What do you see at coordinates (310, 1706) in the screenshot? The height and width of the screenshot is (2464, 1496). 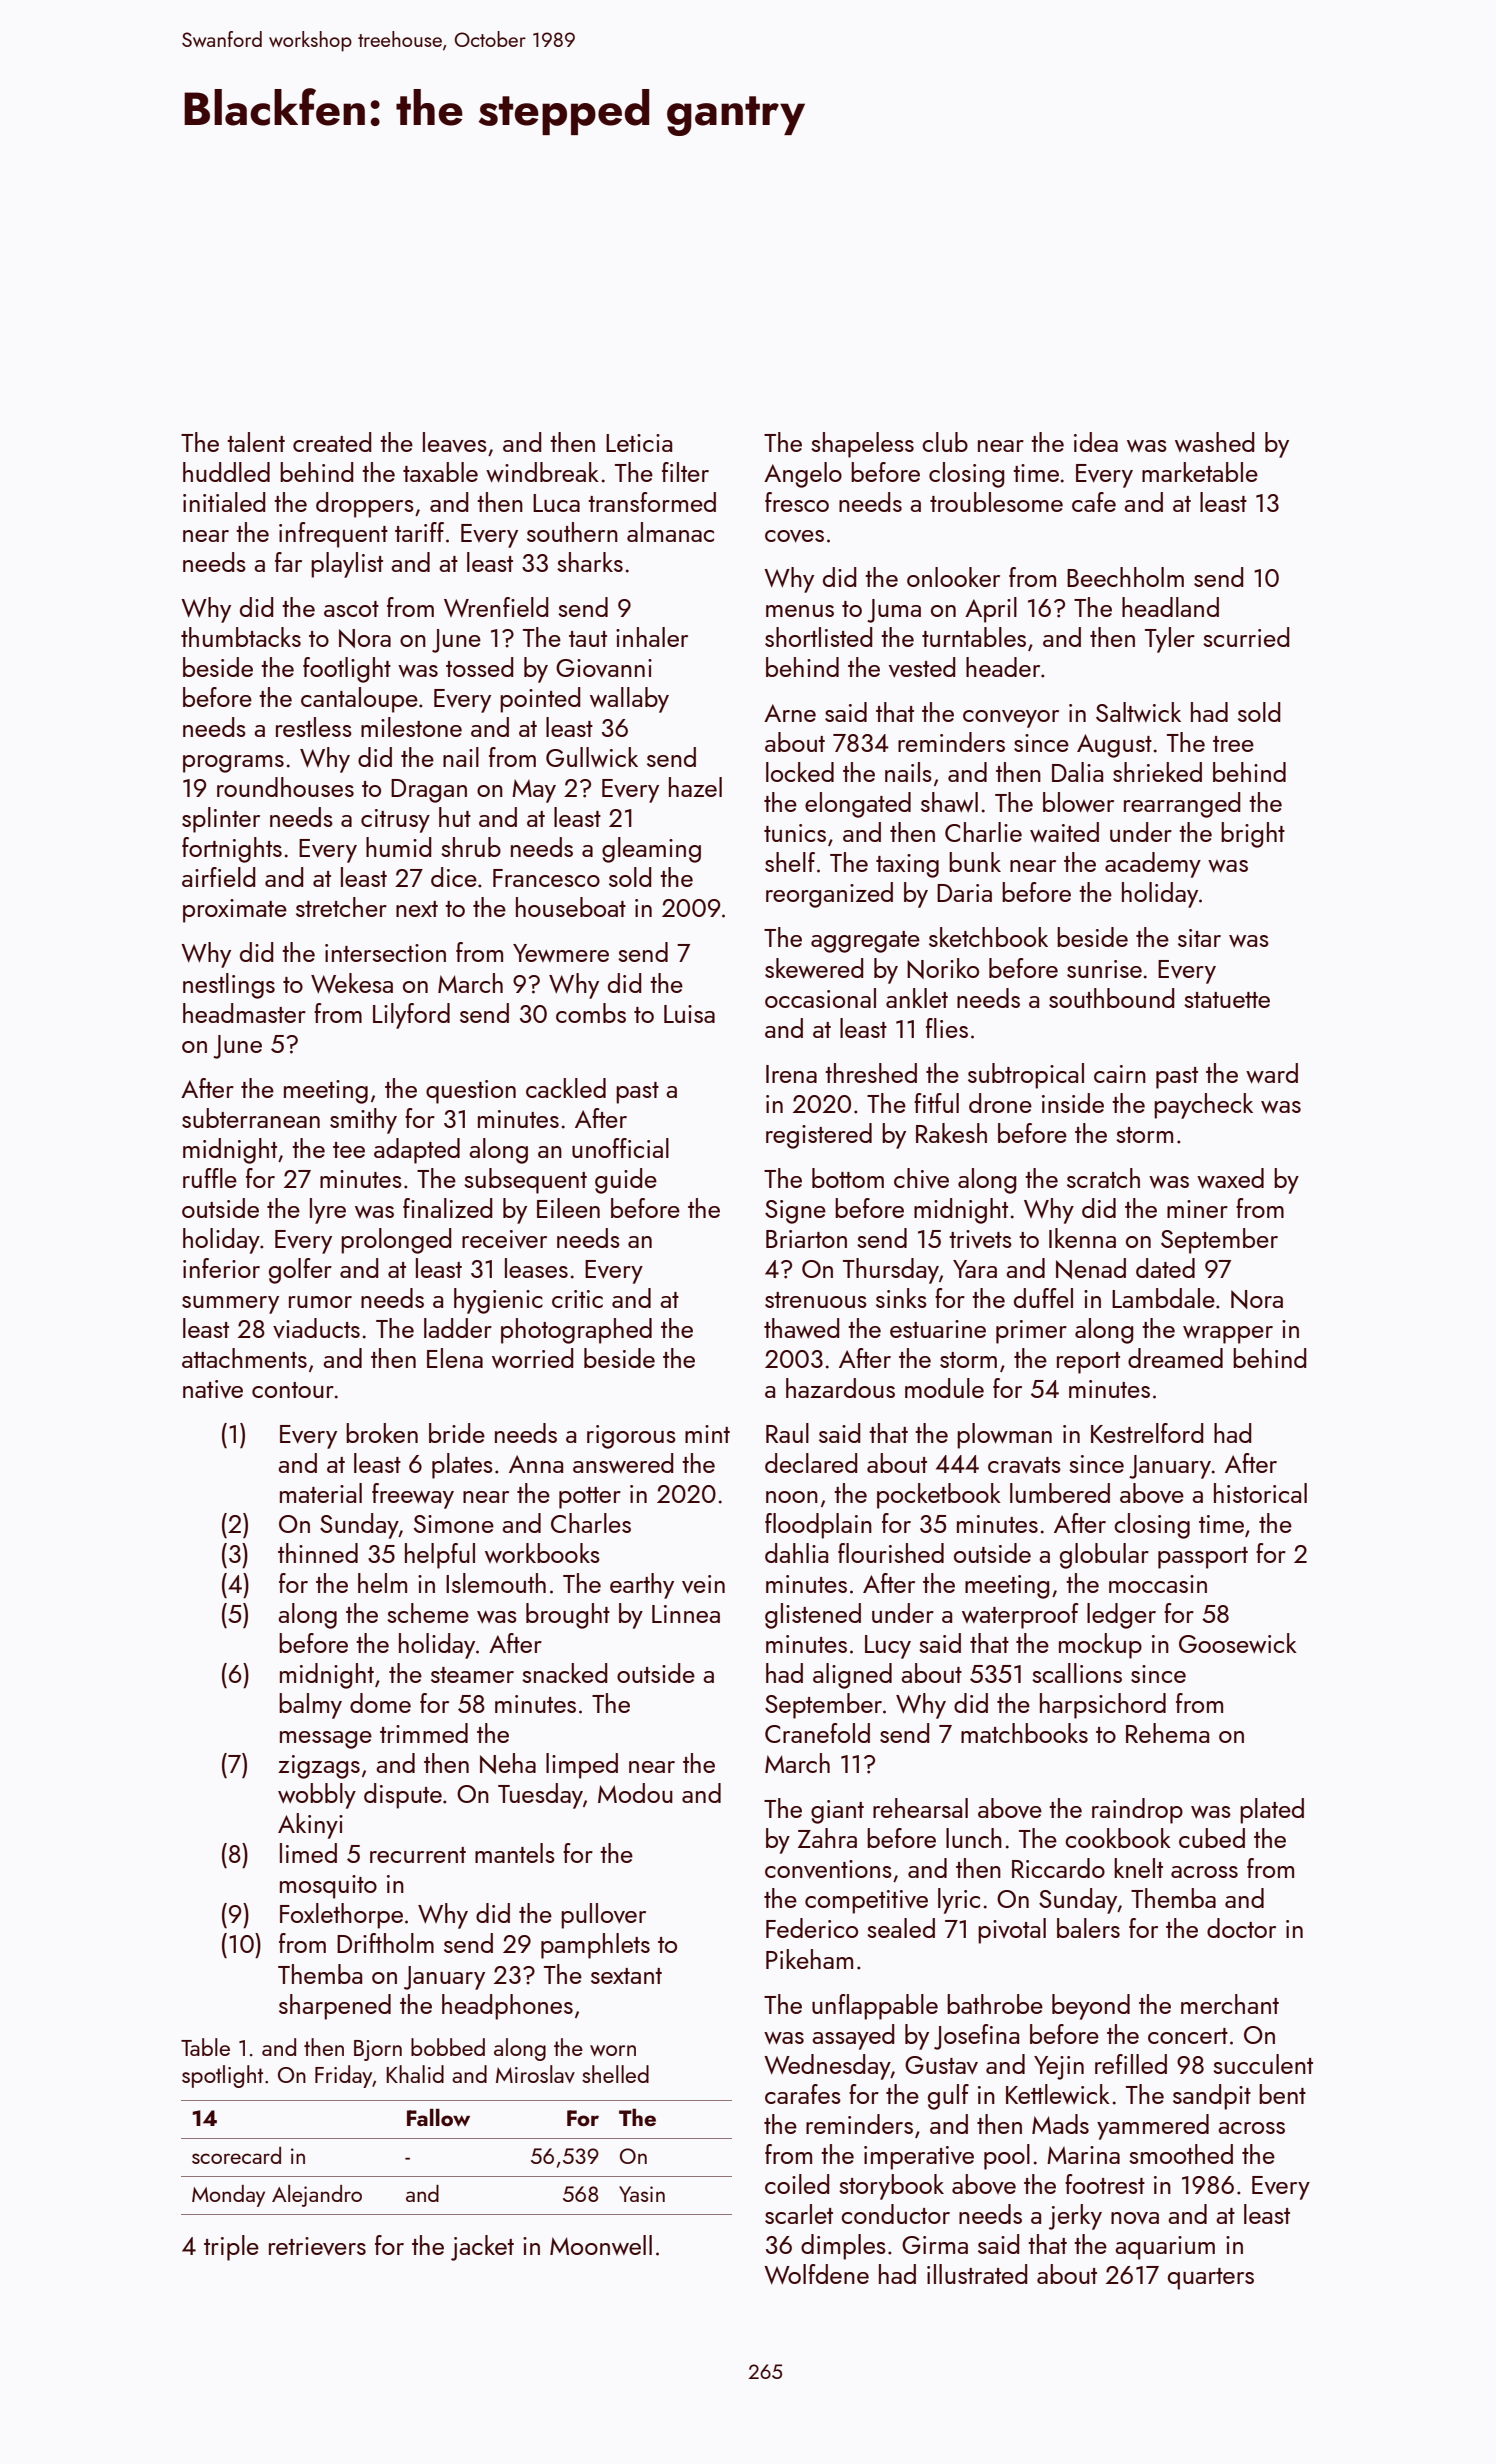 I see `balmy` at bounding box center [310, 1706].
